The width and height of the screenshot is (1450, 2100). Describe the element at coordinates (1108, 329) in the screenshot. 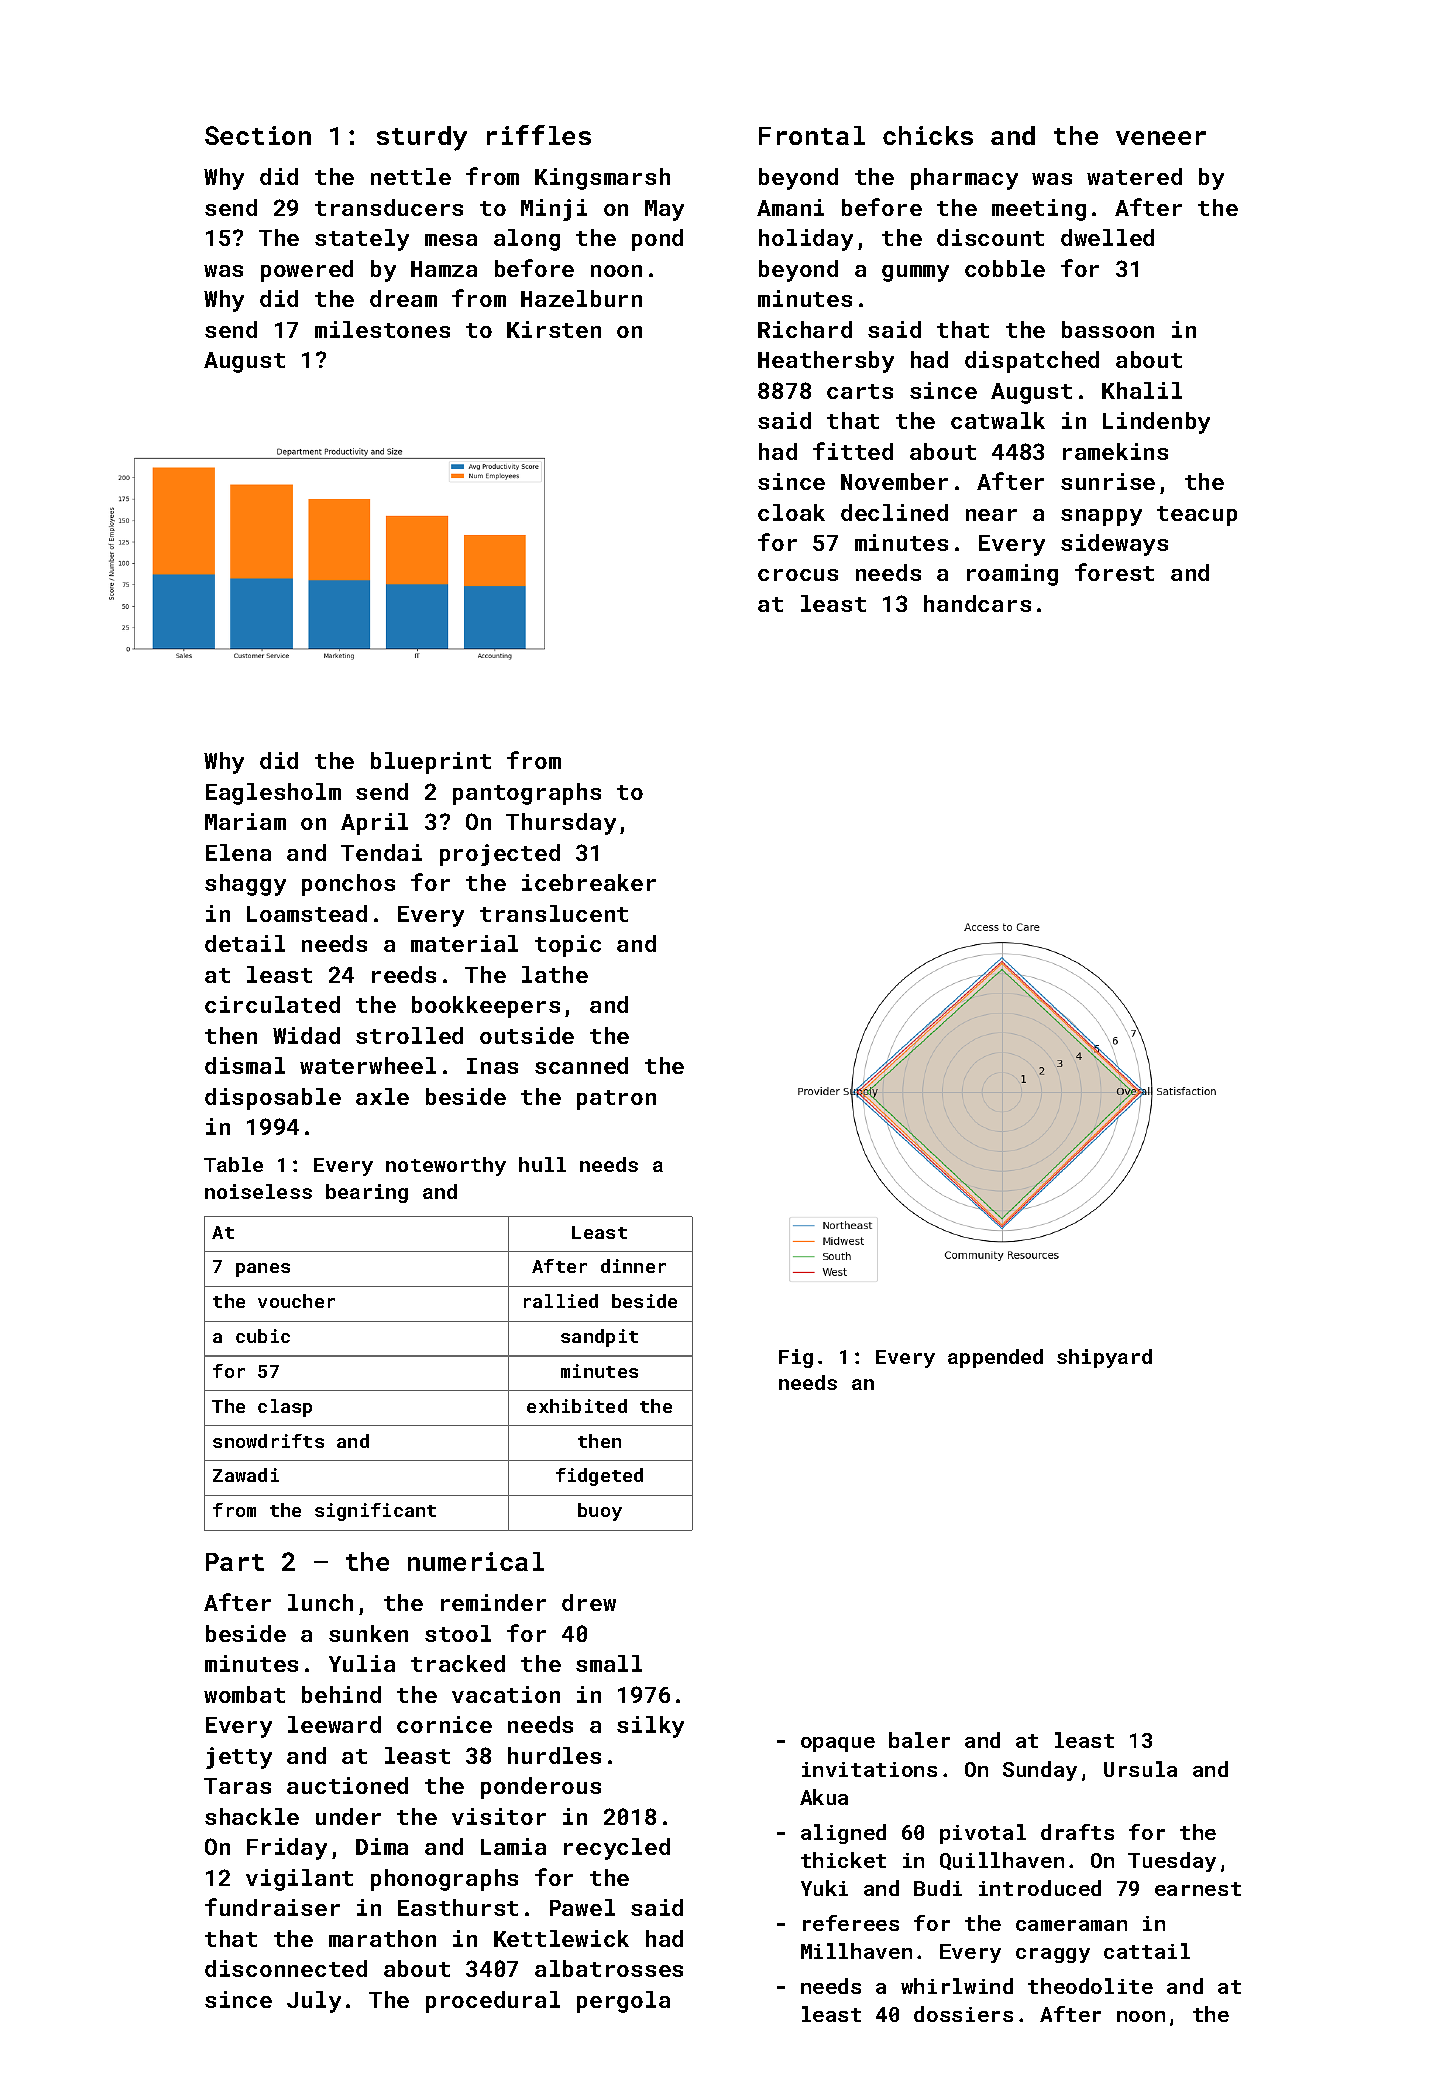

I see `bassoon` at that location.
